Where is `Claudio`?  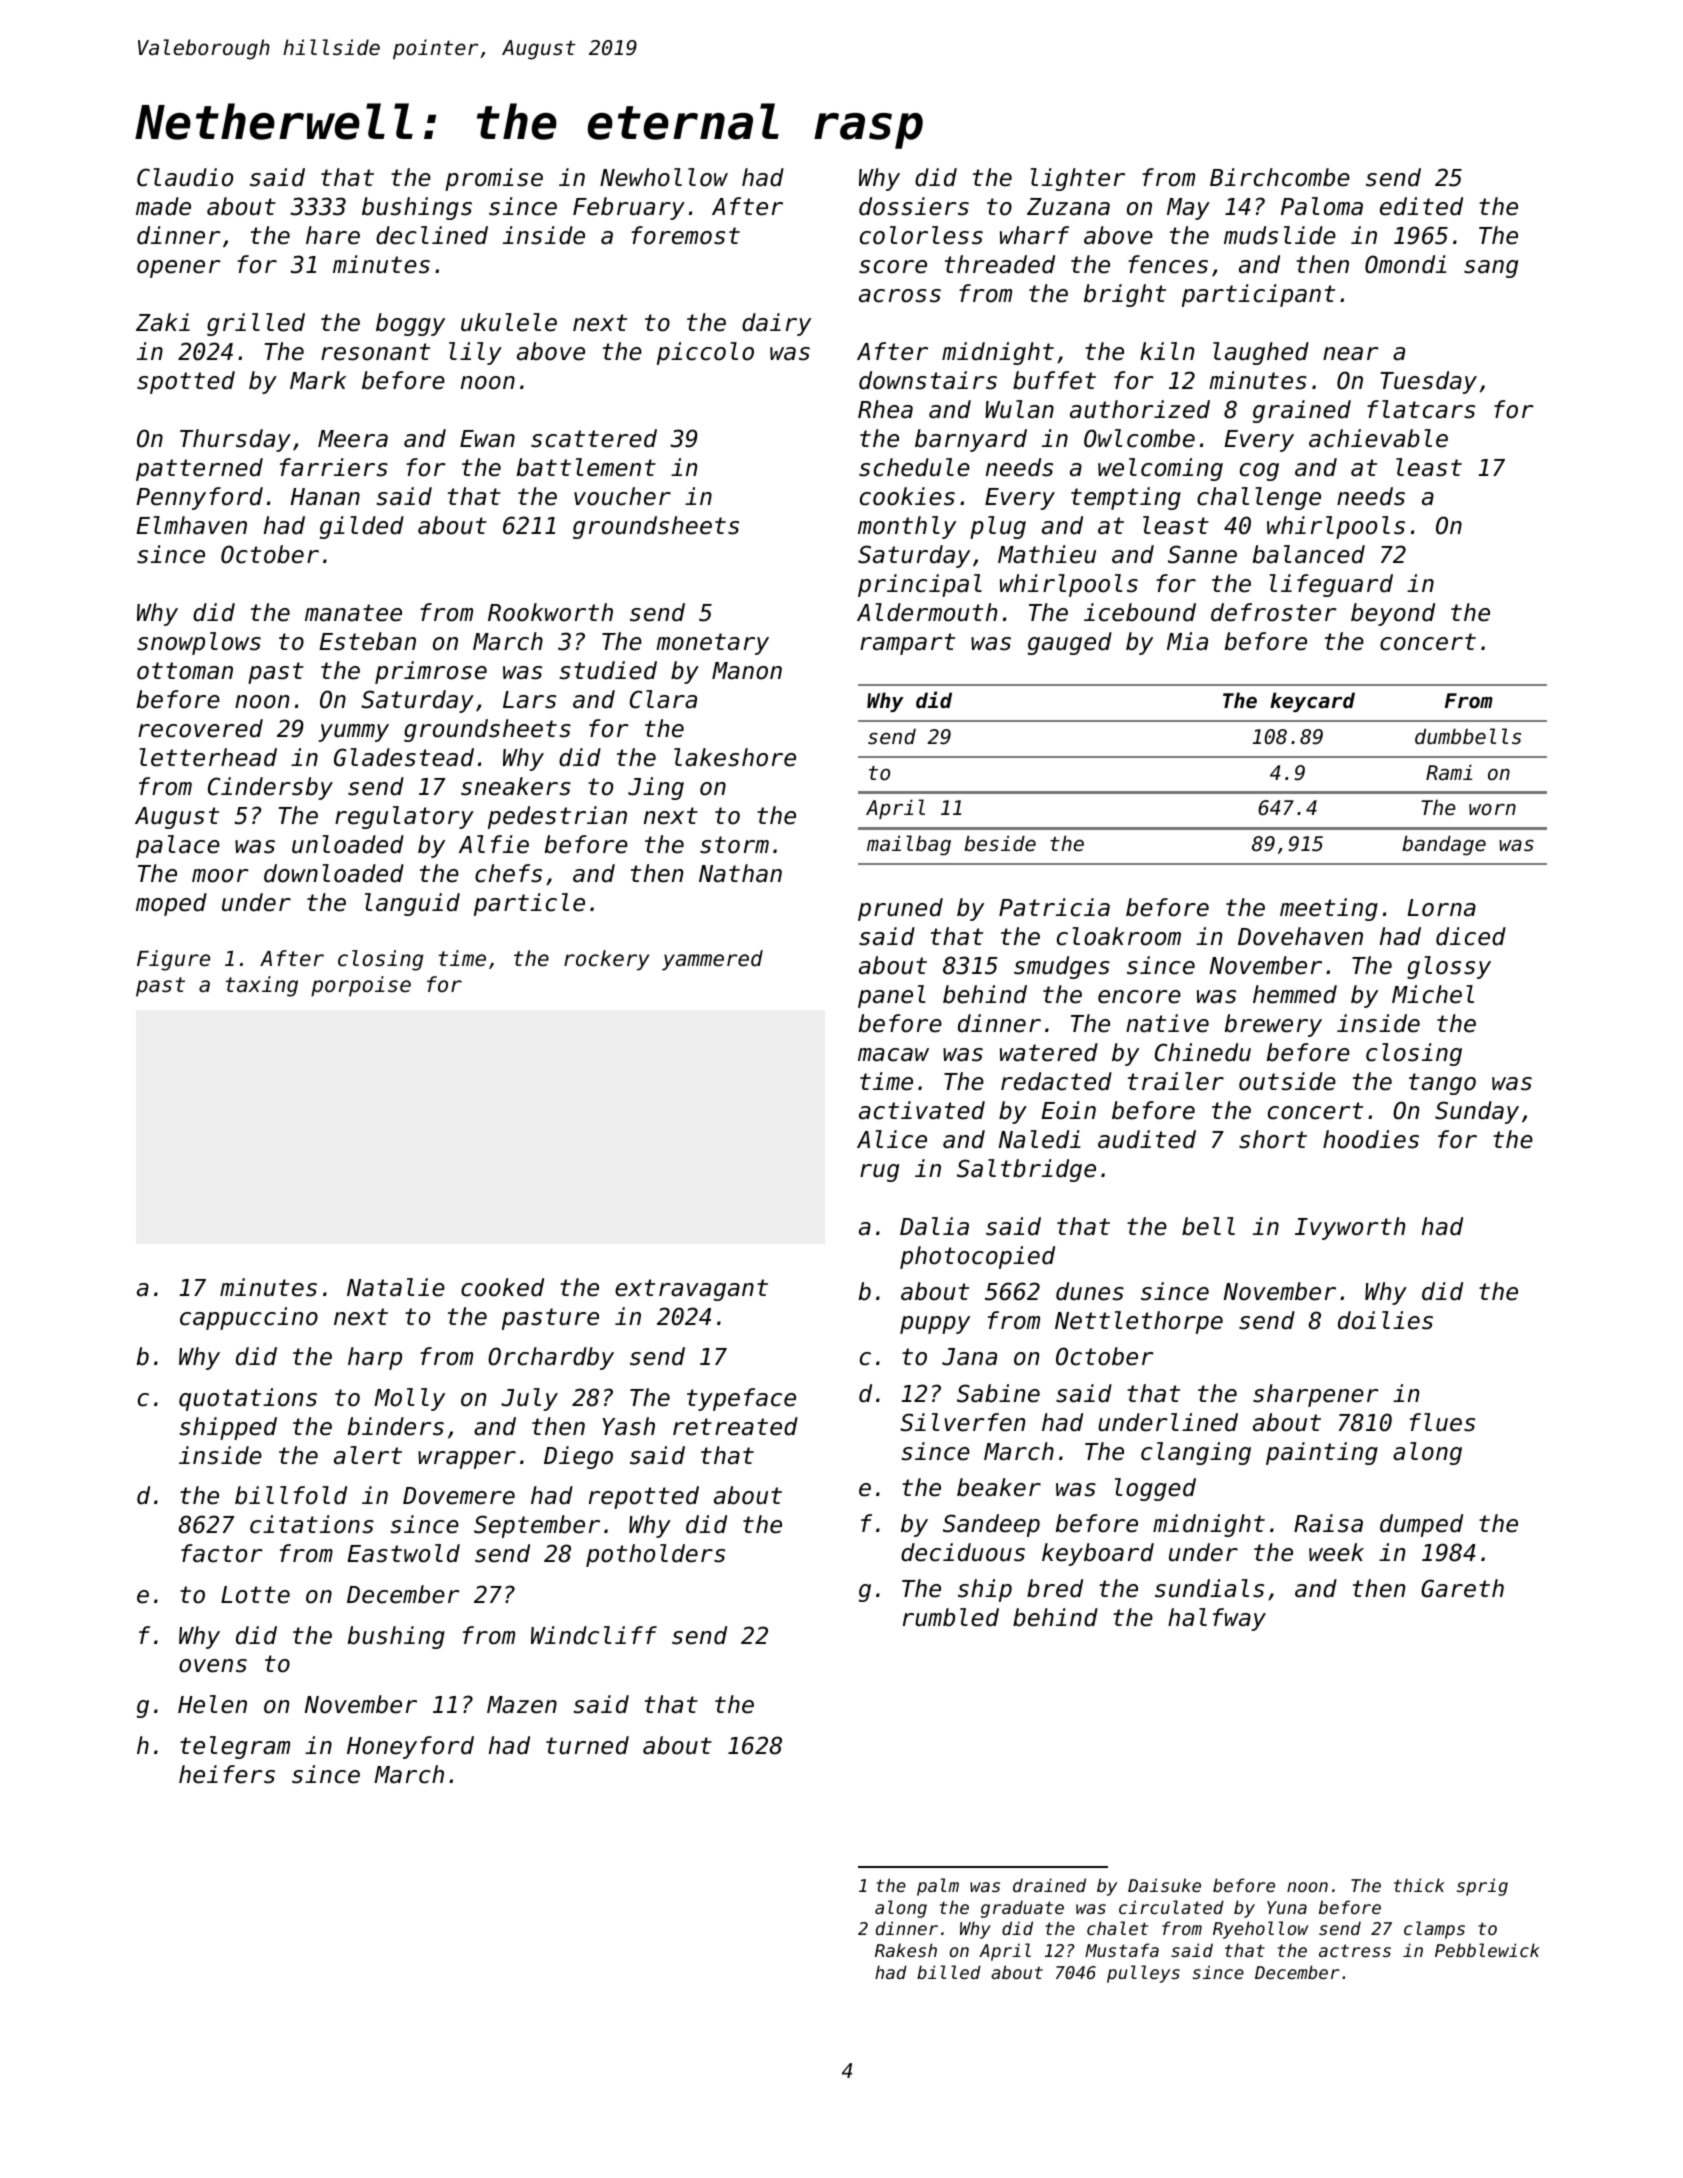 Claudio is located at coordinates (185, 177).
